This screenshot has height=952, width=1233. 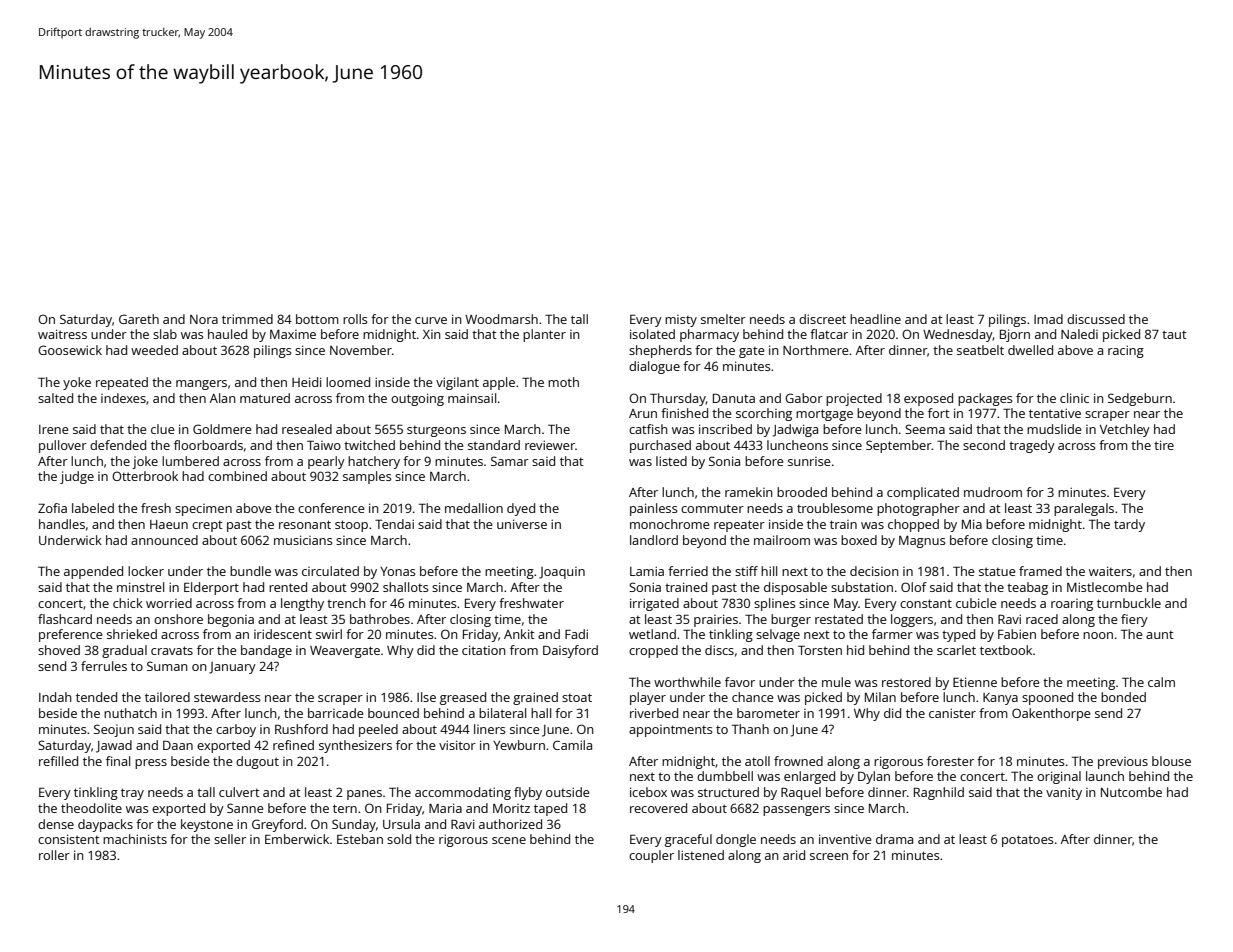 What do you see at coordinates (875, 319) in the screenshot?
I see `headline` at bounding box center [875, 319].
